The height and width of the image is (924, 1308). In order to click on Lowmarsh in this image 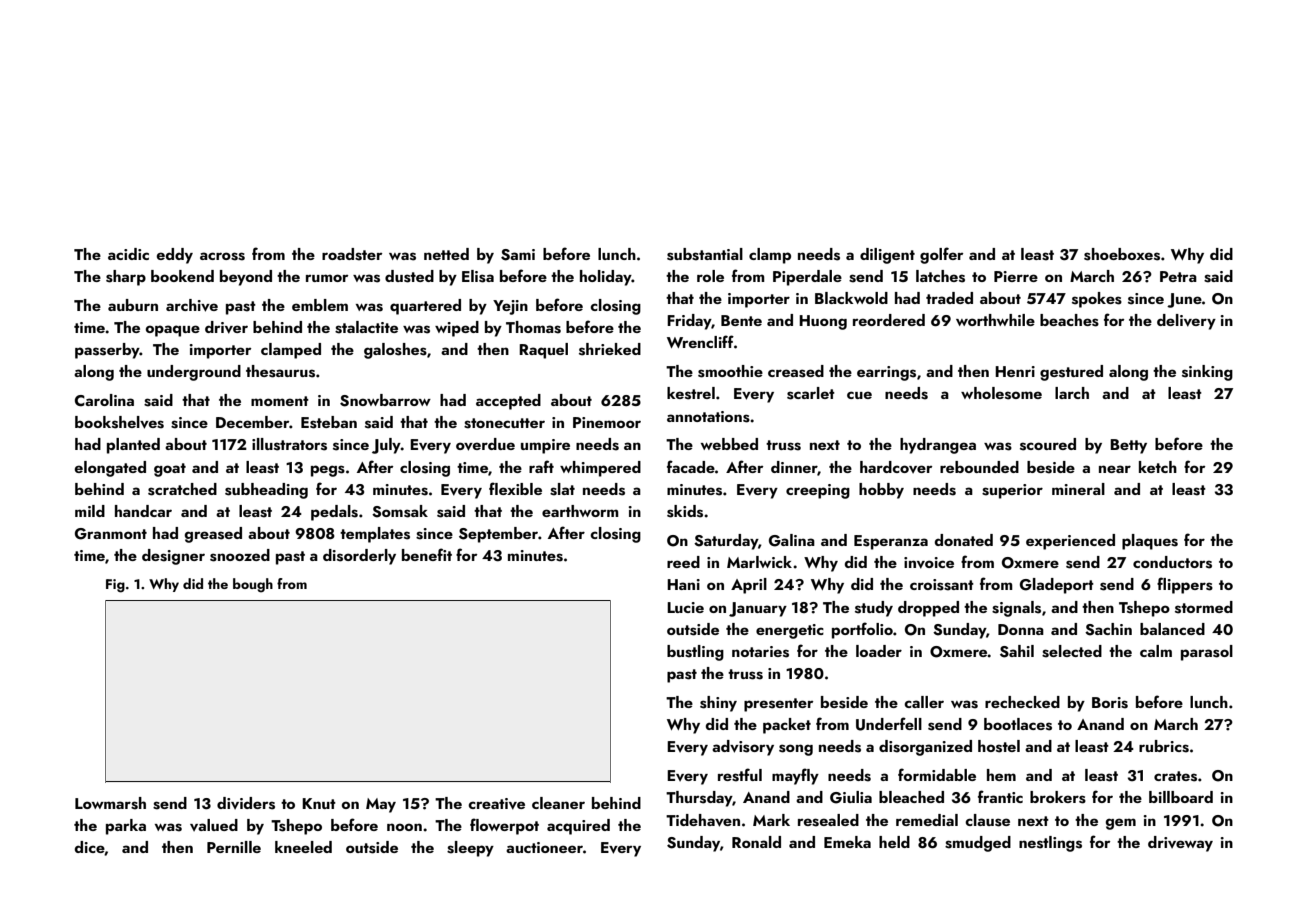, I will do `click(110, 803)`.
